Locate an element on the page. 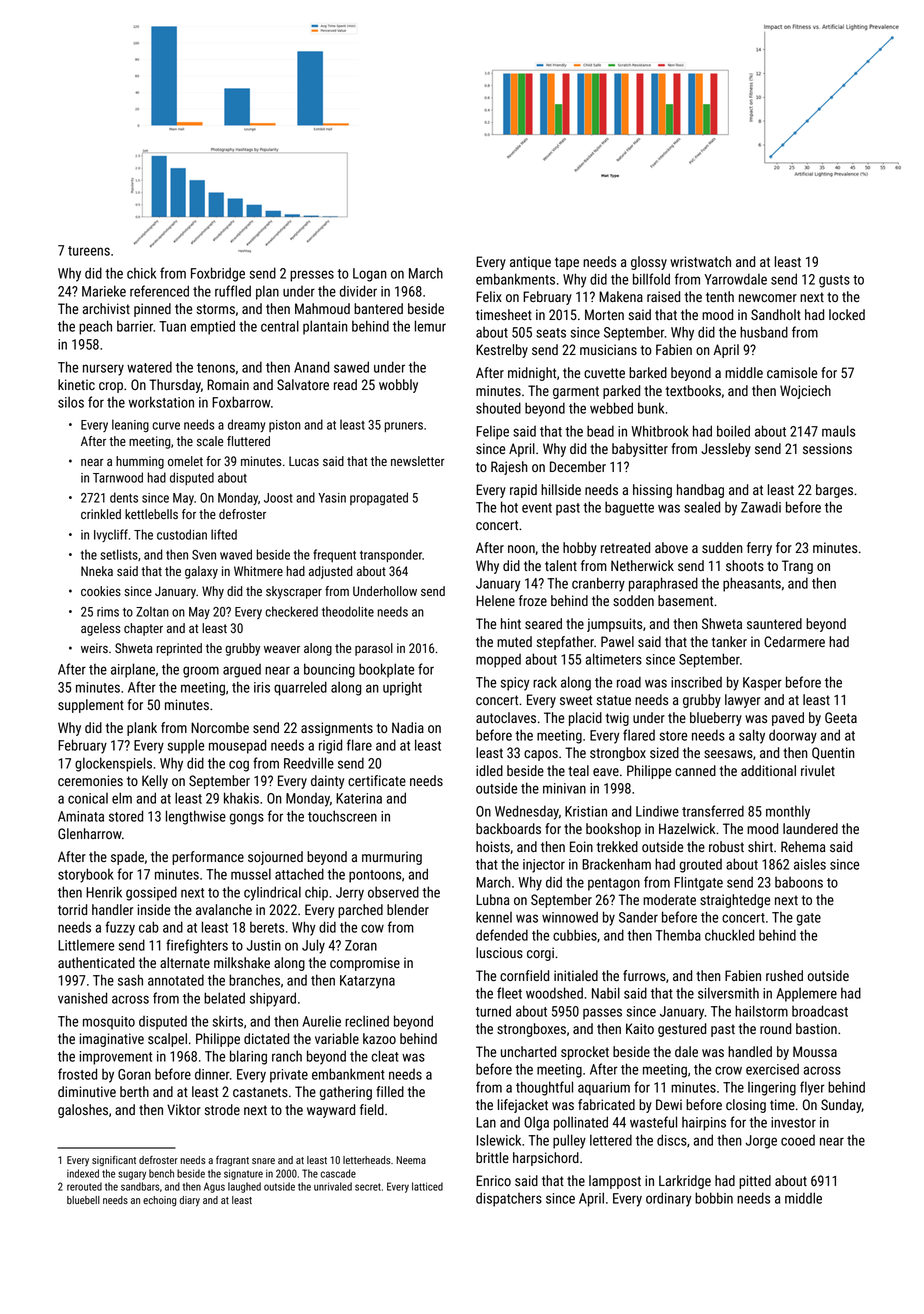 The height and width of the page is (1314, 924). exercised is located at coordinates (772, 1069).
